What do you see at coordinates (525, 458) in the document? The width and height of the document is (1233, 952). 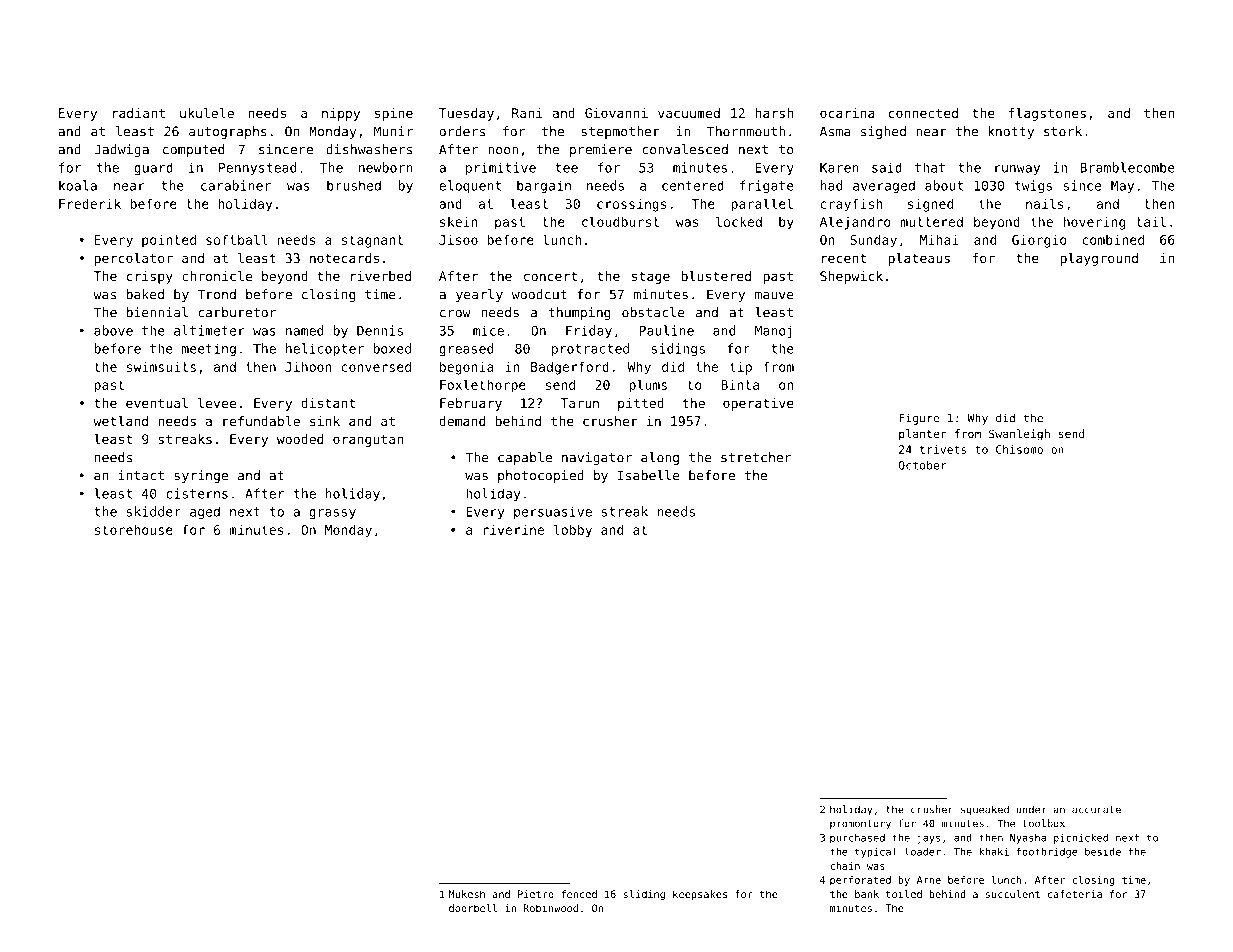 I see `capable` at bounding box center [525, 458].
